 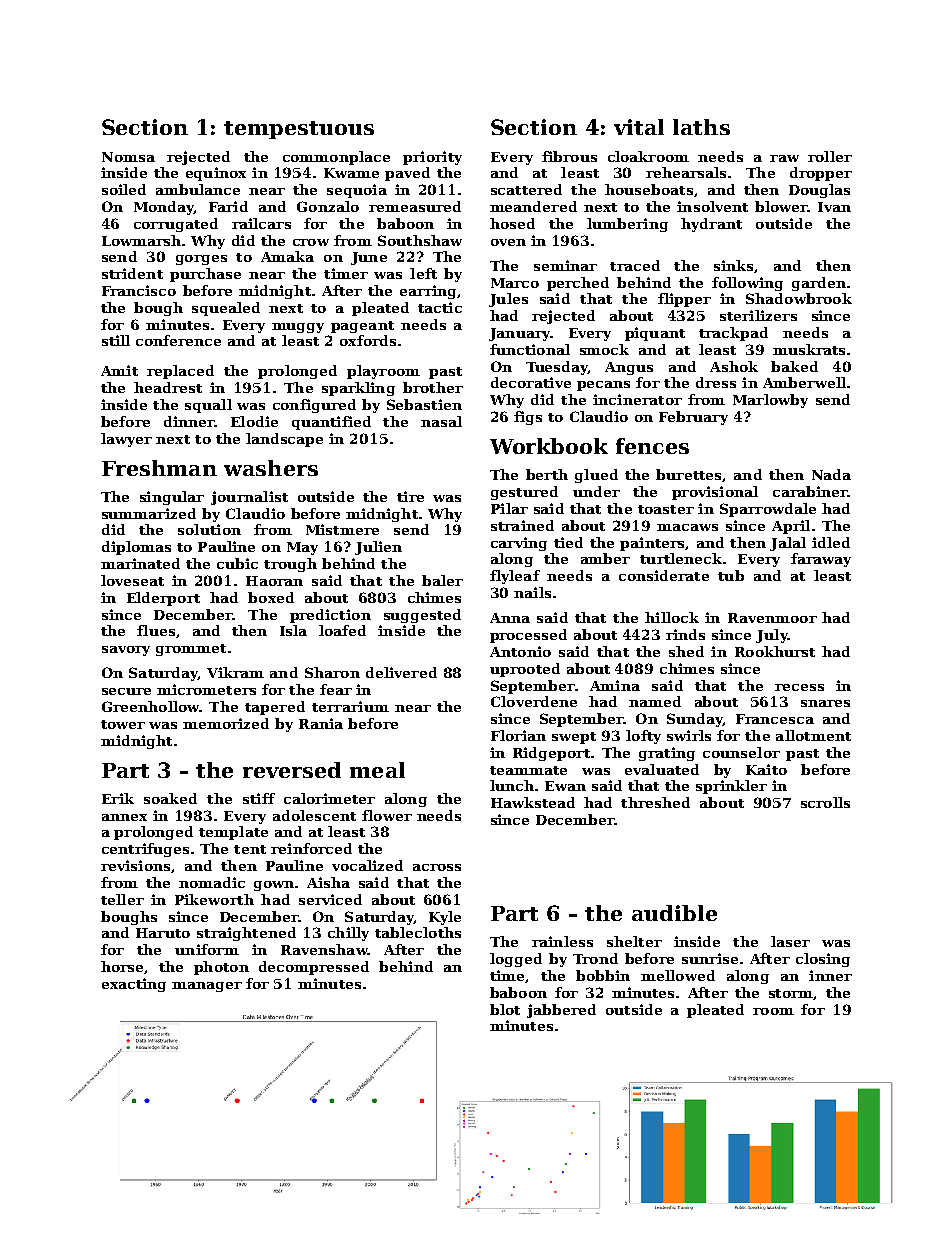 What do you see at coordinates (275, 708) in the image?
I see `tapered` at bounding box center [275, 708].
